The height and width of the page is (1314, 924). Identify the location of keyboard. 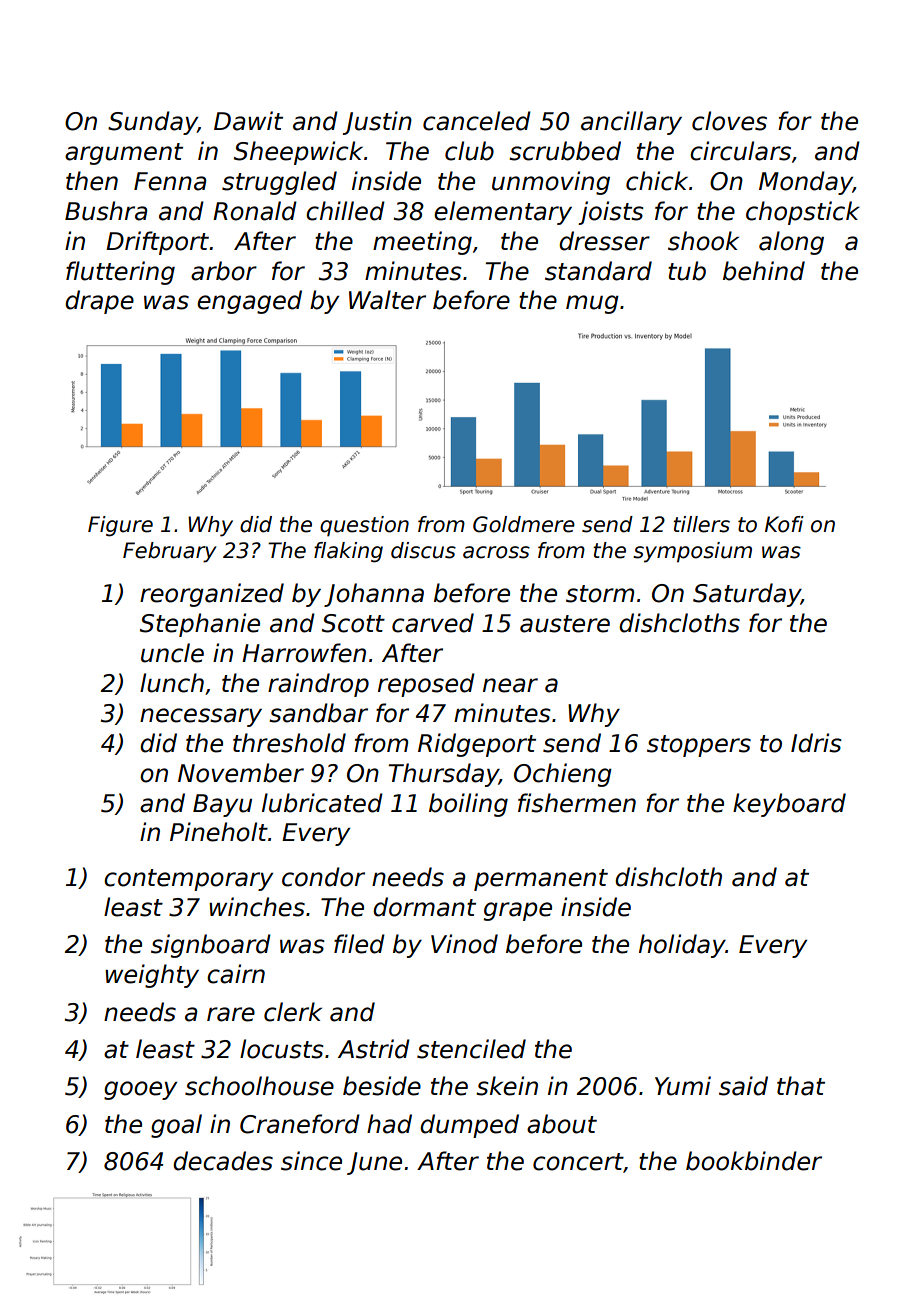
(789, 805).
